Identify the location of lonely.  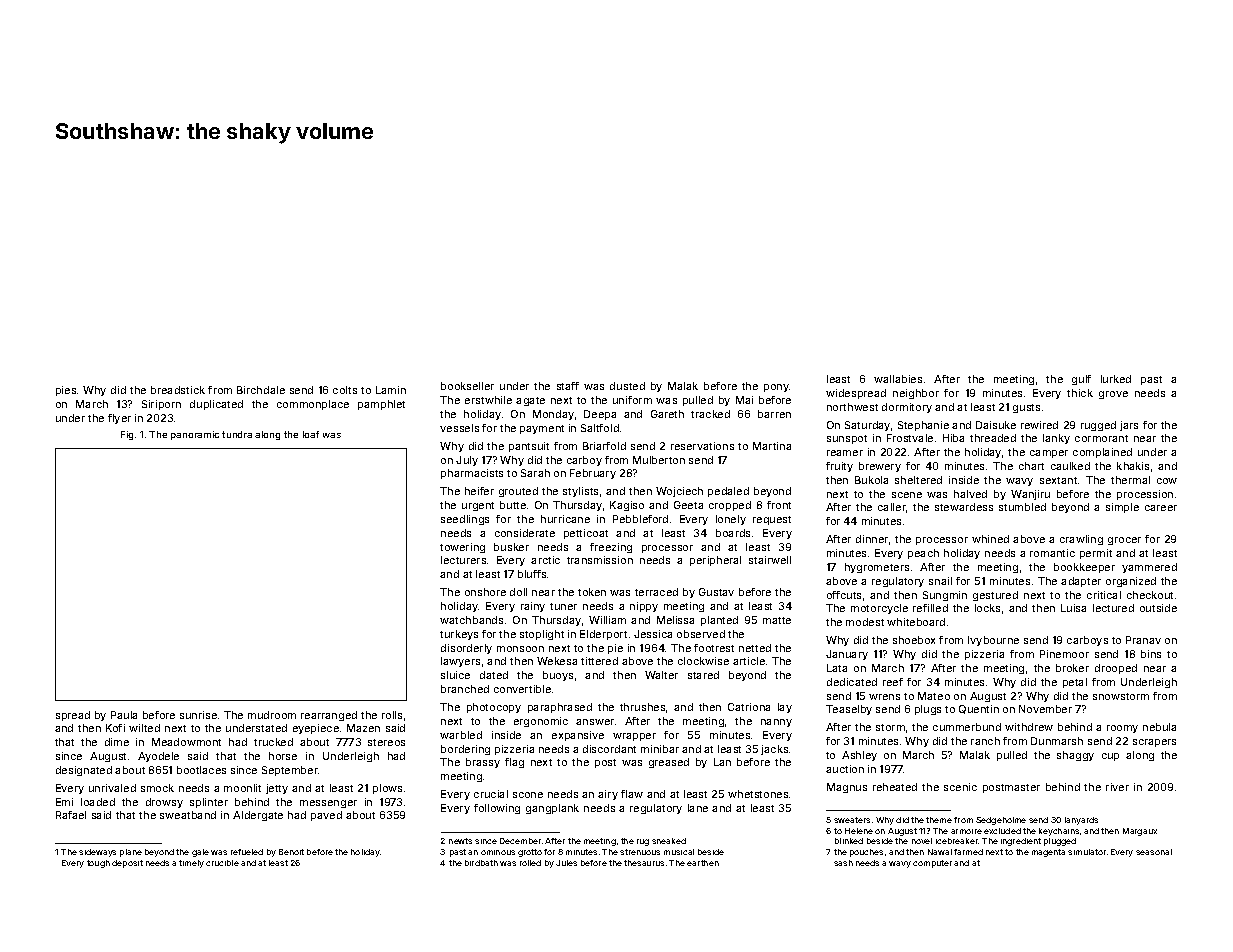
(731, 520).
